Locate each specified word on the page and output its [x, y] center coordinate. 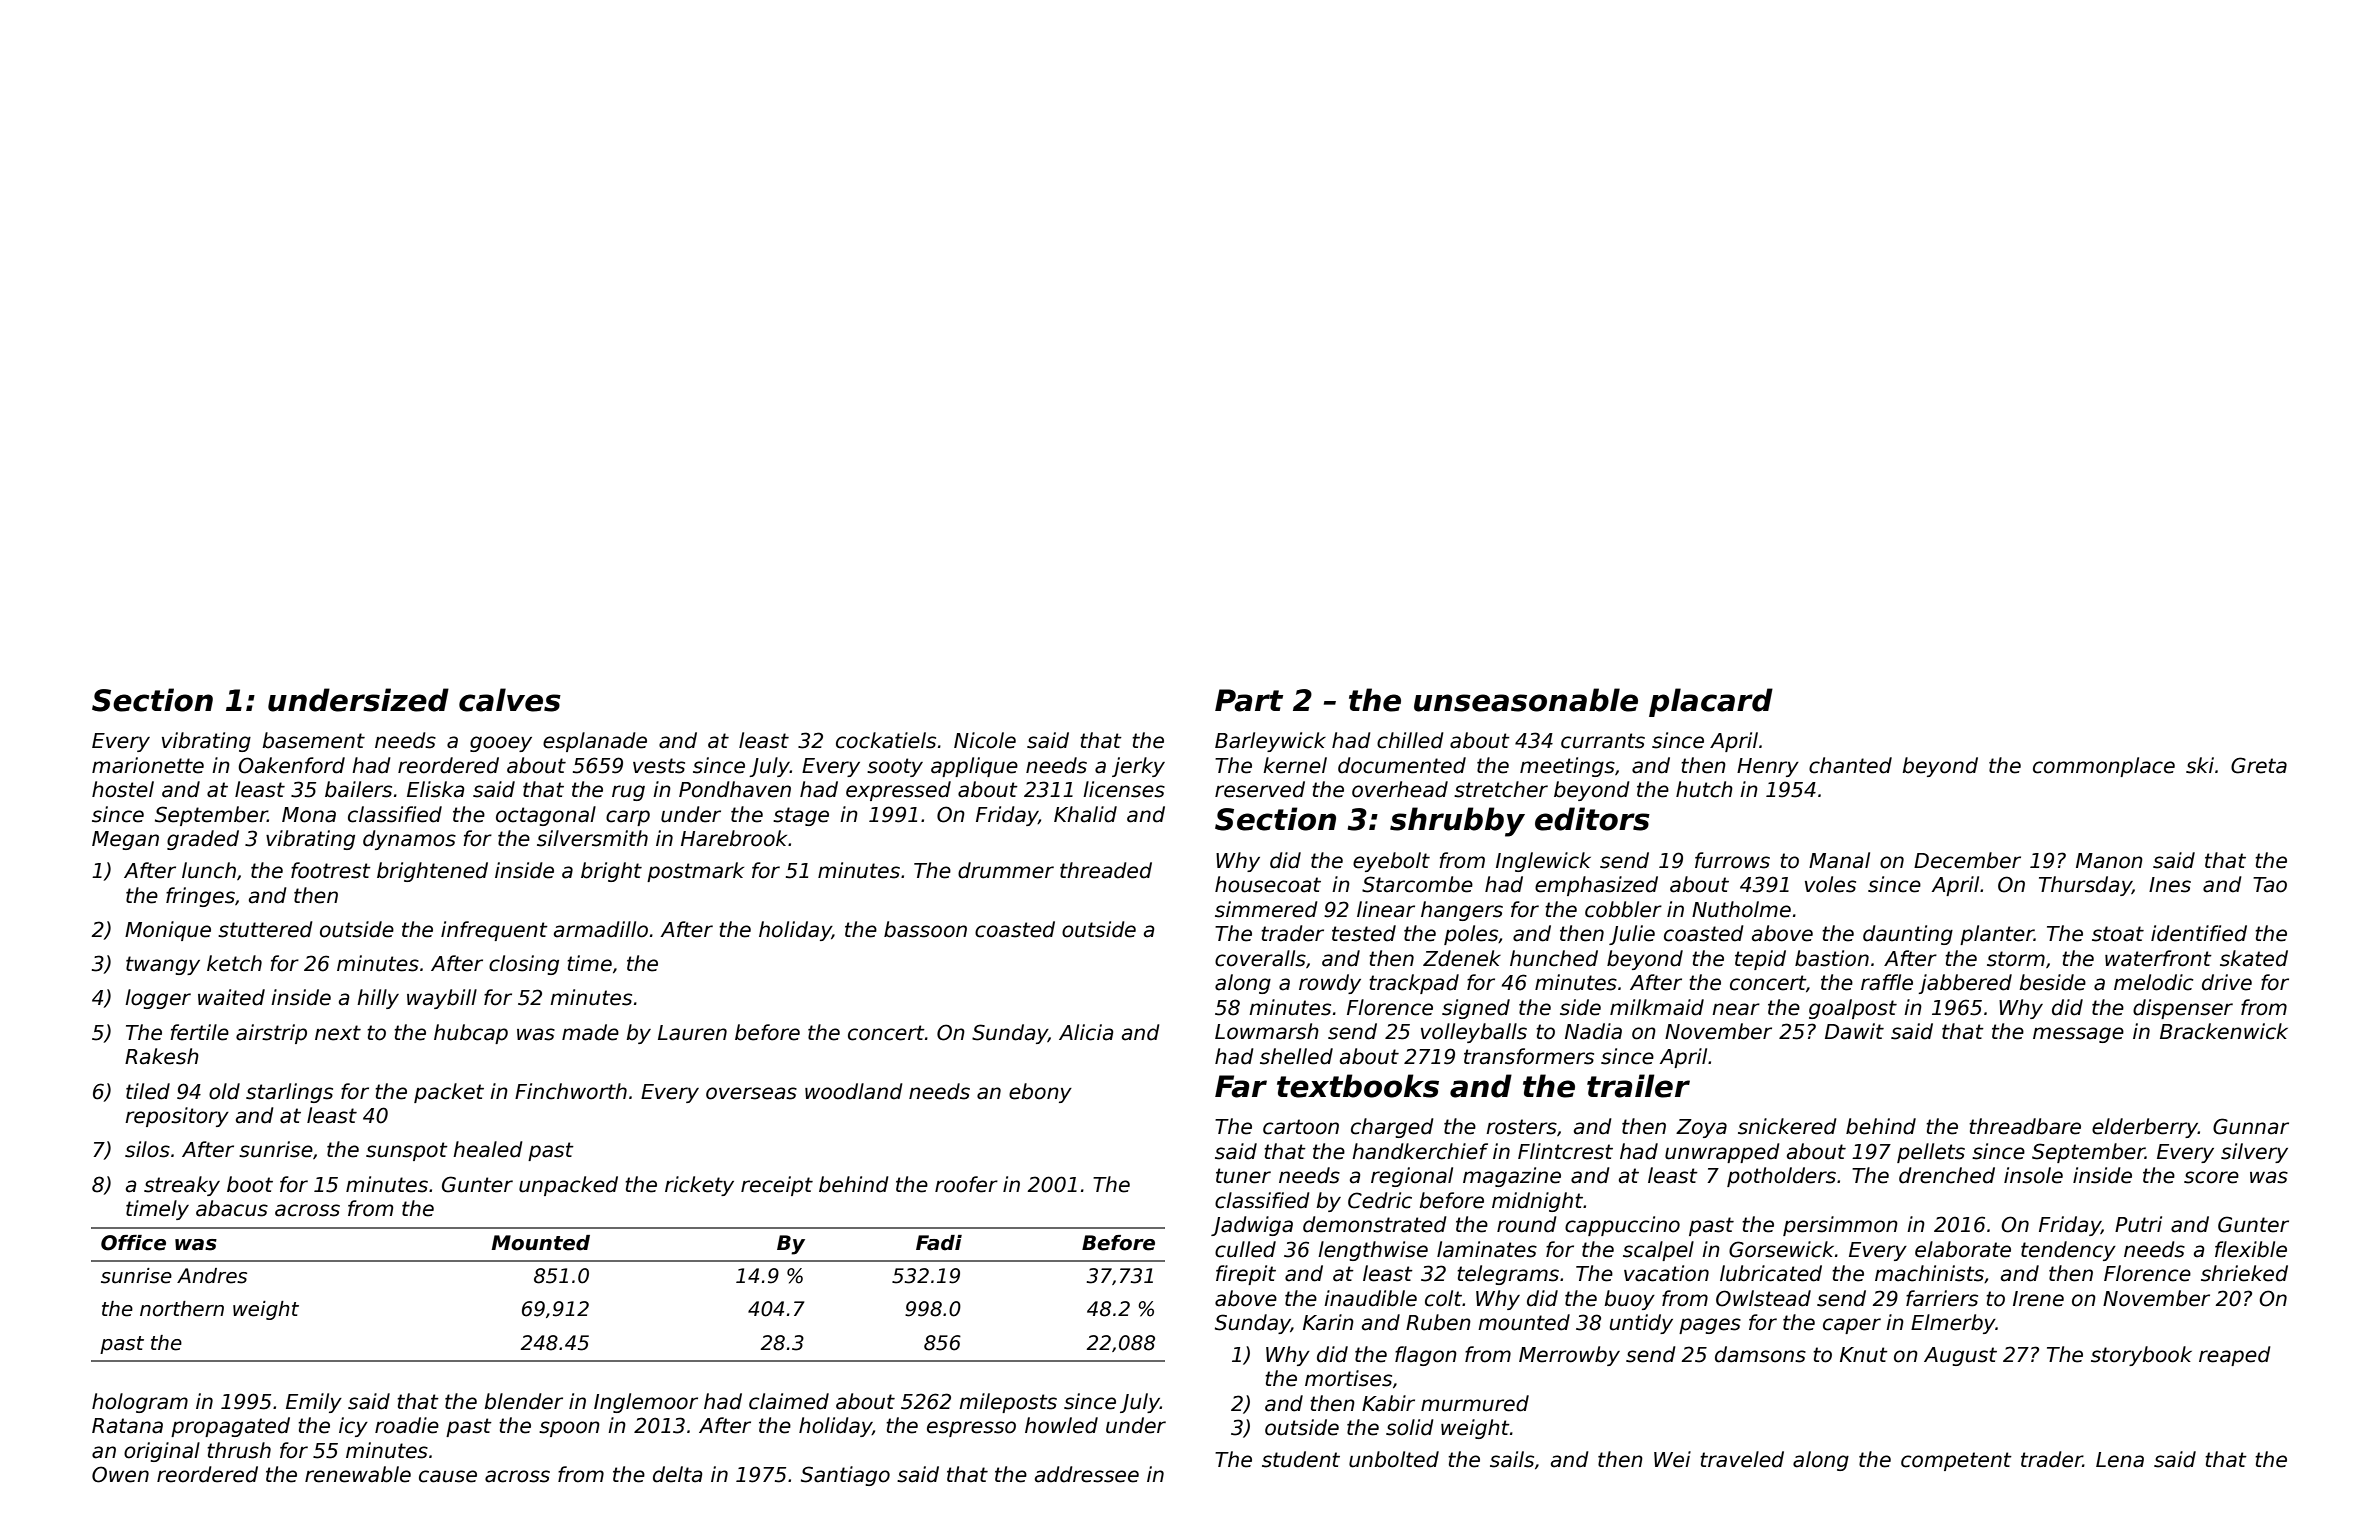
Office [133, 1243]
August [1960, 1356]
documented [1402, 765]
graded [203, 840]
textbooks [1358, 1086]
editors [1592, 819]
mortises [1348, 1378]
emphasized [1596, 886]
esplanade [595, 742]
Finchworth [571, 1091]
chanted [1850, 765]
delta [677, 1474]
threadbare [2025, 1126]
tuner [1243, 1176]
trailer [1638, 1086]
